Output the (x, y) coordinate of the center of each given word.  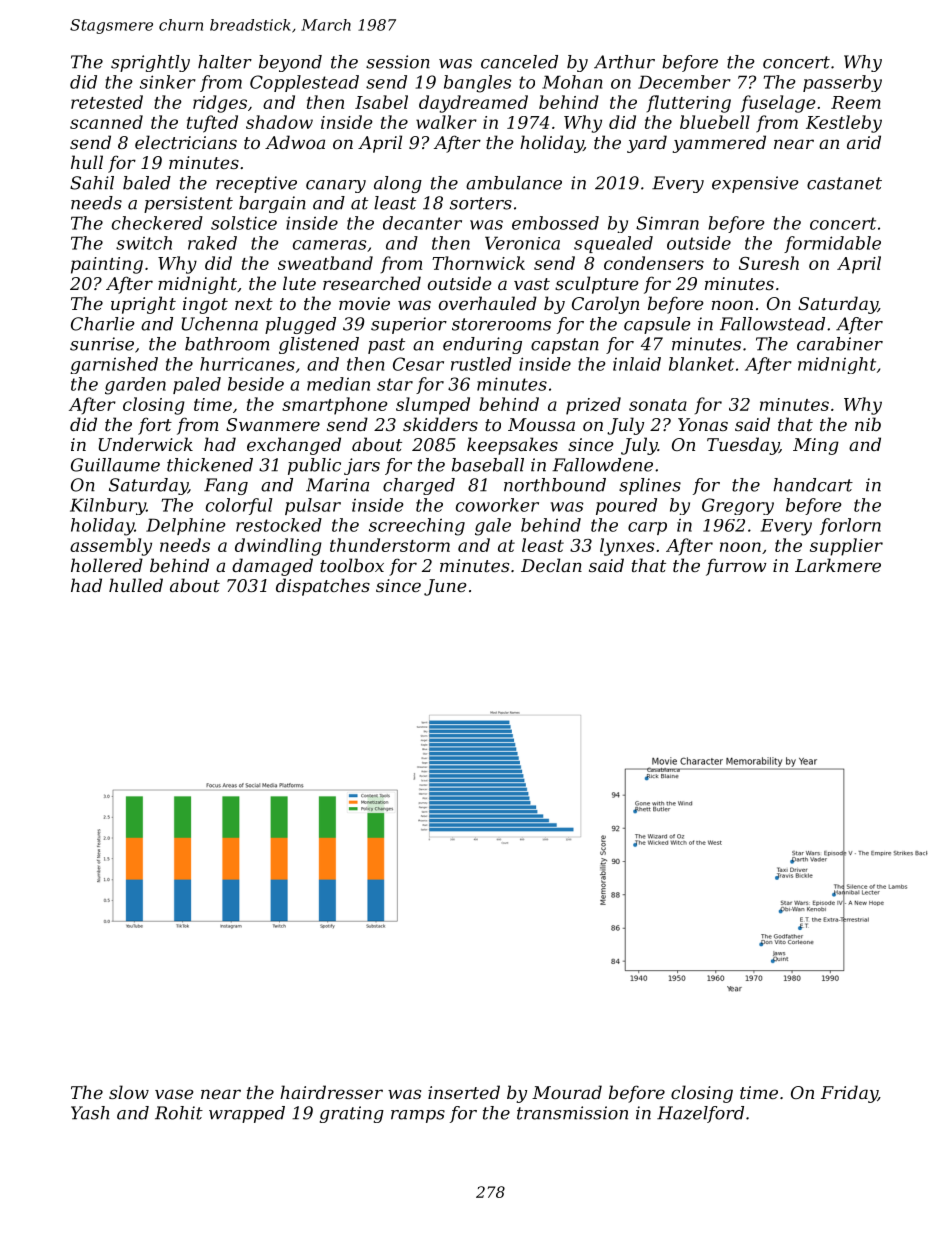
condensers (654, 263)
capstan (565, 346)
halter (225, 62)
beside (256, 384)
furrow (736, 567)
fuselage (778, 104)
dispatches (323, 587)
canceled (519, 62)
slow (129, 1092)
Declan (551, 565)
